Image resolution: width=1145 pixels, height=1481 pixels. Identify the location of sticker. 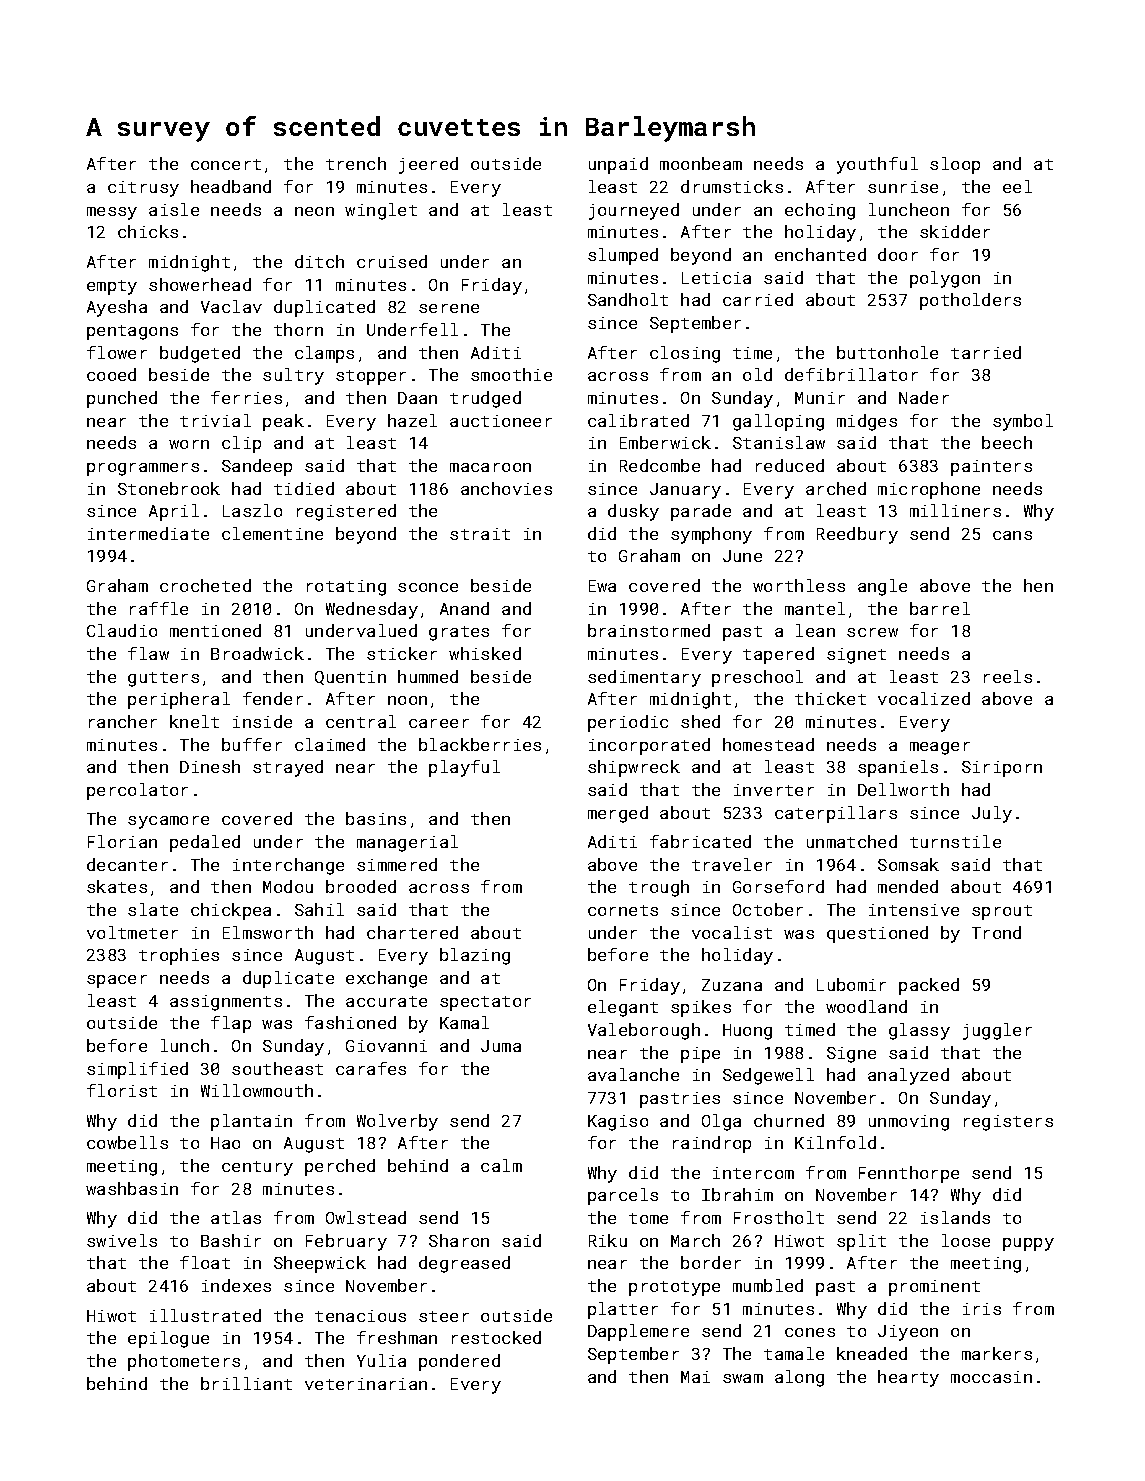
(402, 653).
